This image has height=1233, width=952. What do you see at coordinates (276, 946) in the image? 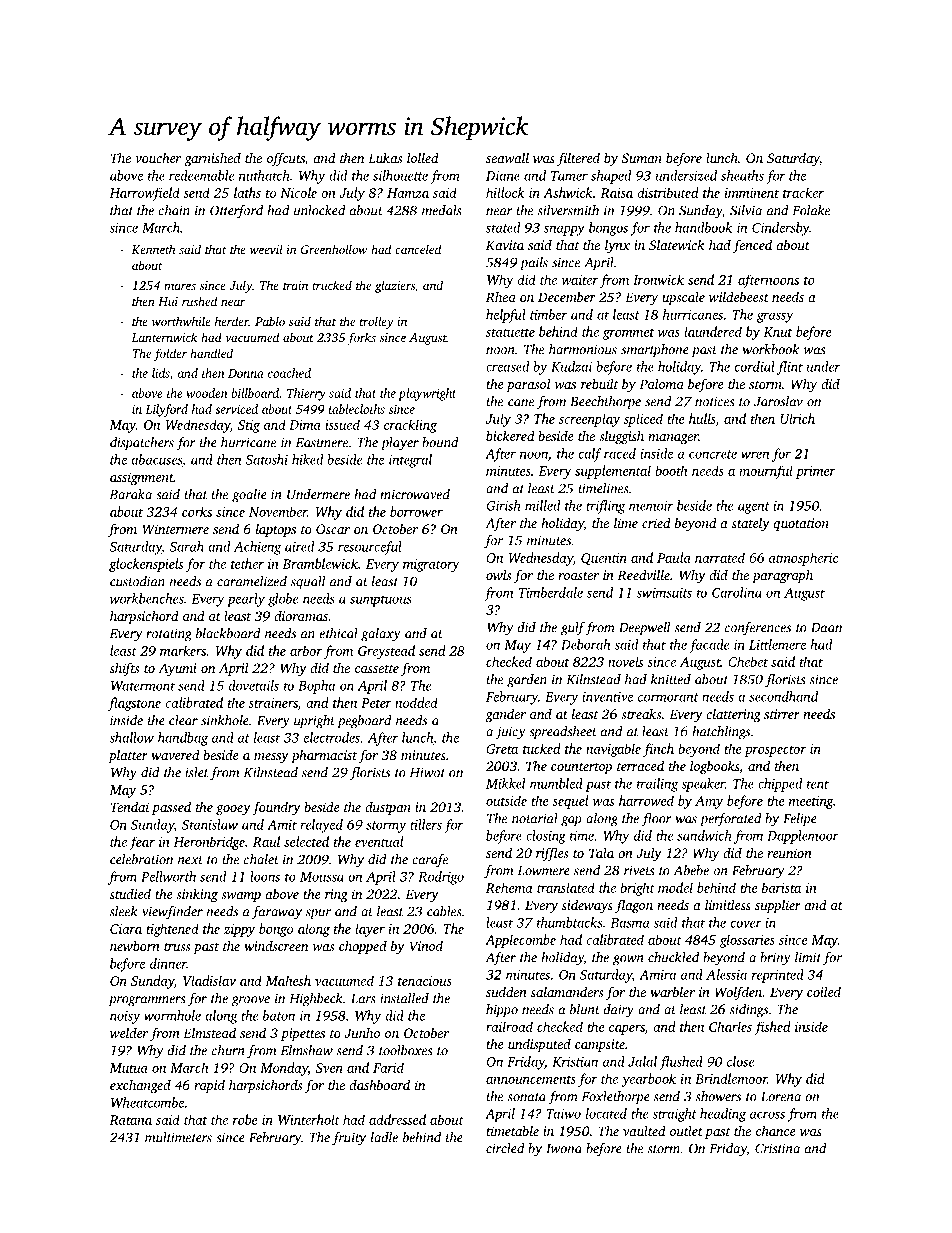
I see `windscreen` at bounding box center [276, 946].
